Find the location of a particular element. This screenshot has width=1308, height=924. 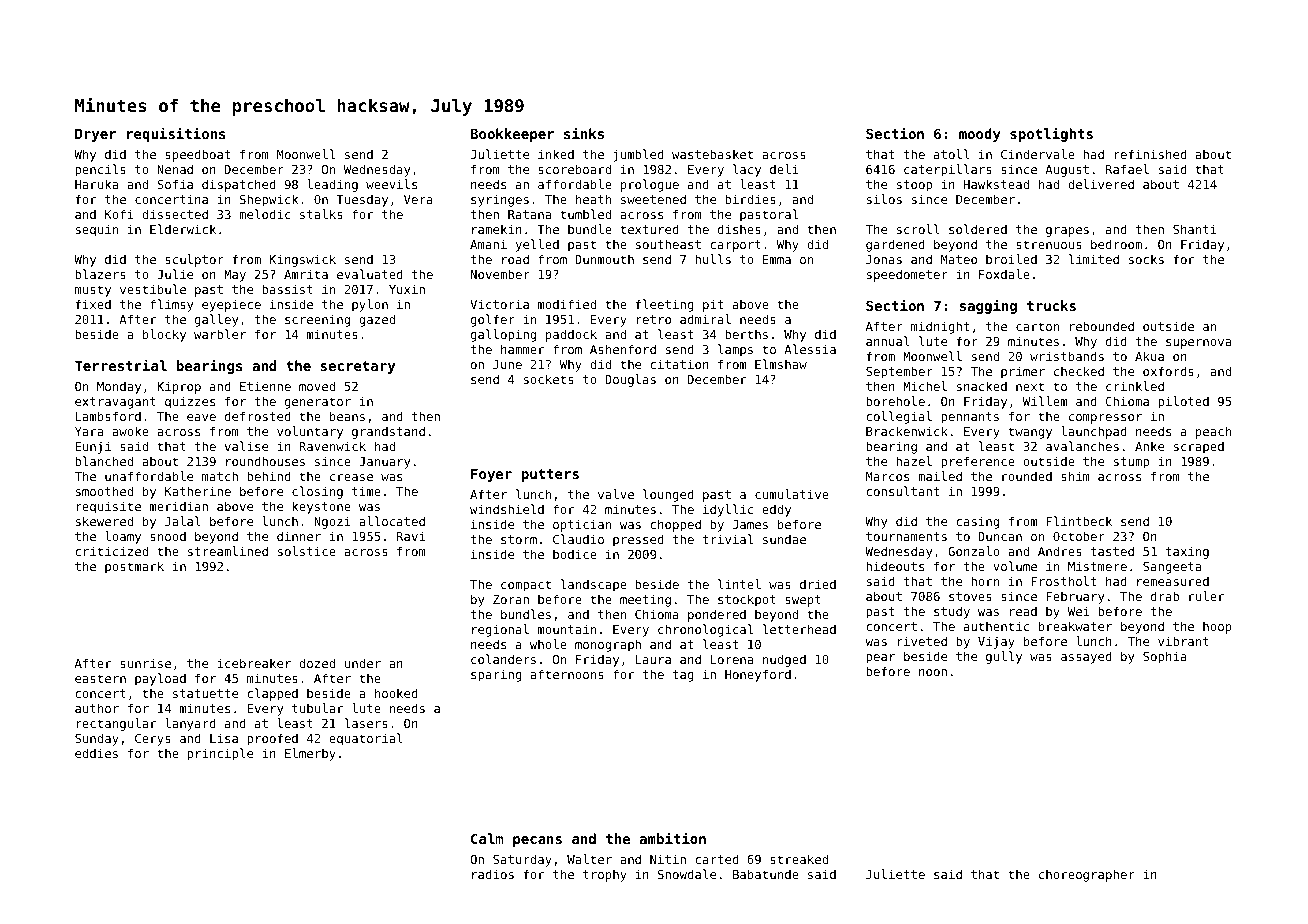

pressed is located at coordinates (638, 540).
